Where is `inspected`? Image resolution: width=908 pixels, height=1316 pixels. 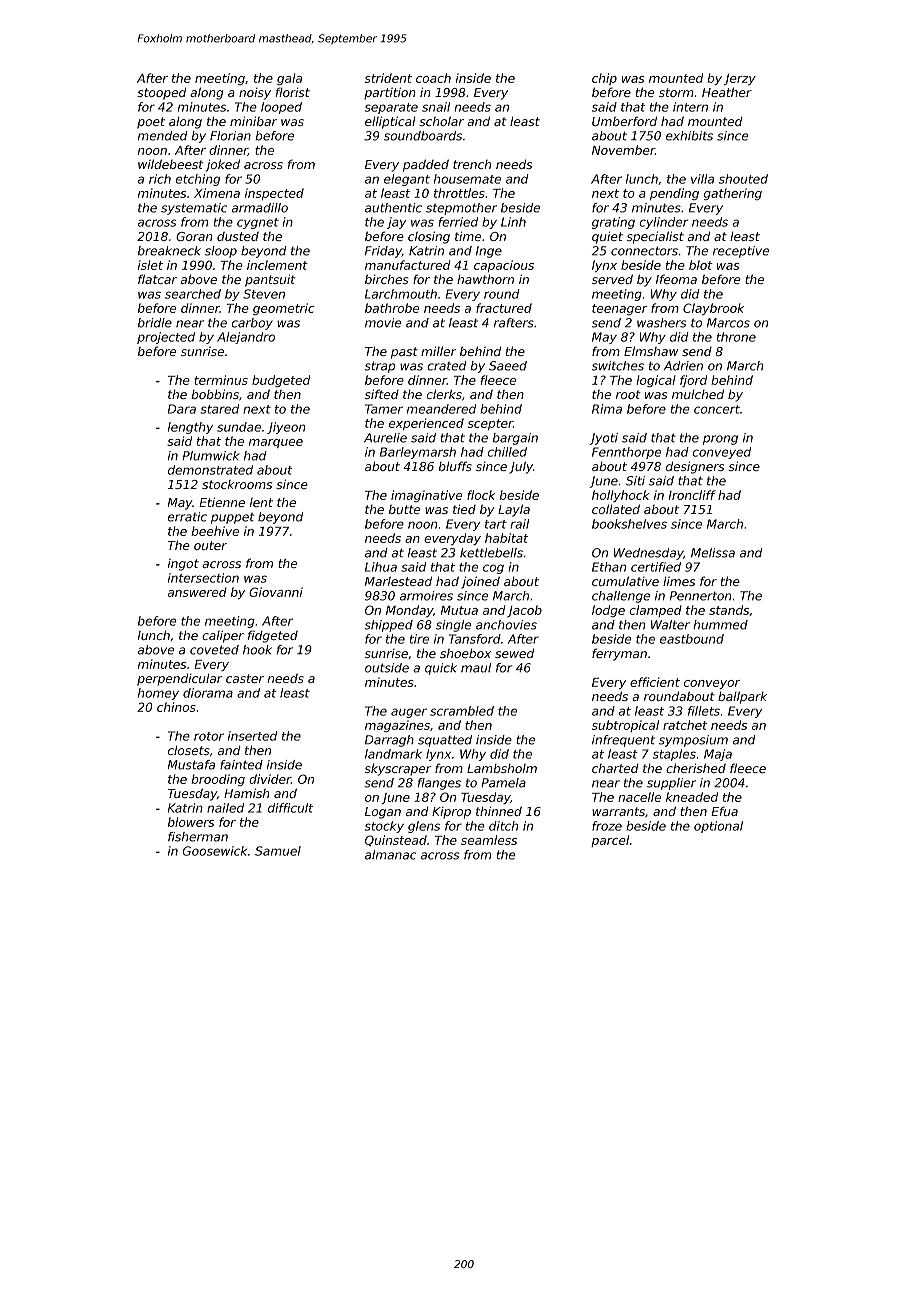
inspected is located at coordinates (274, 194).
